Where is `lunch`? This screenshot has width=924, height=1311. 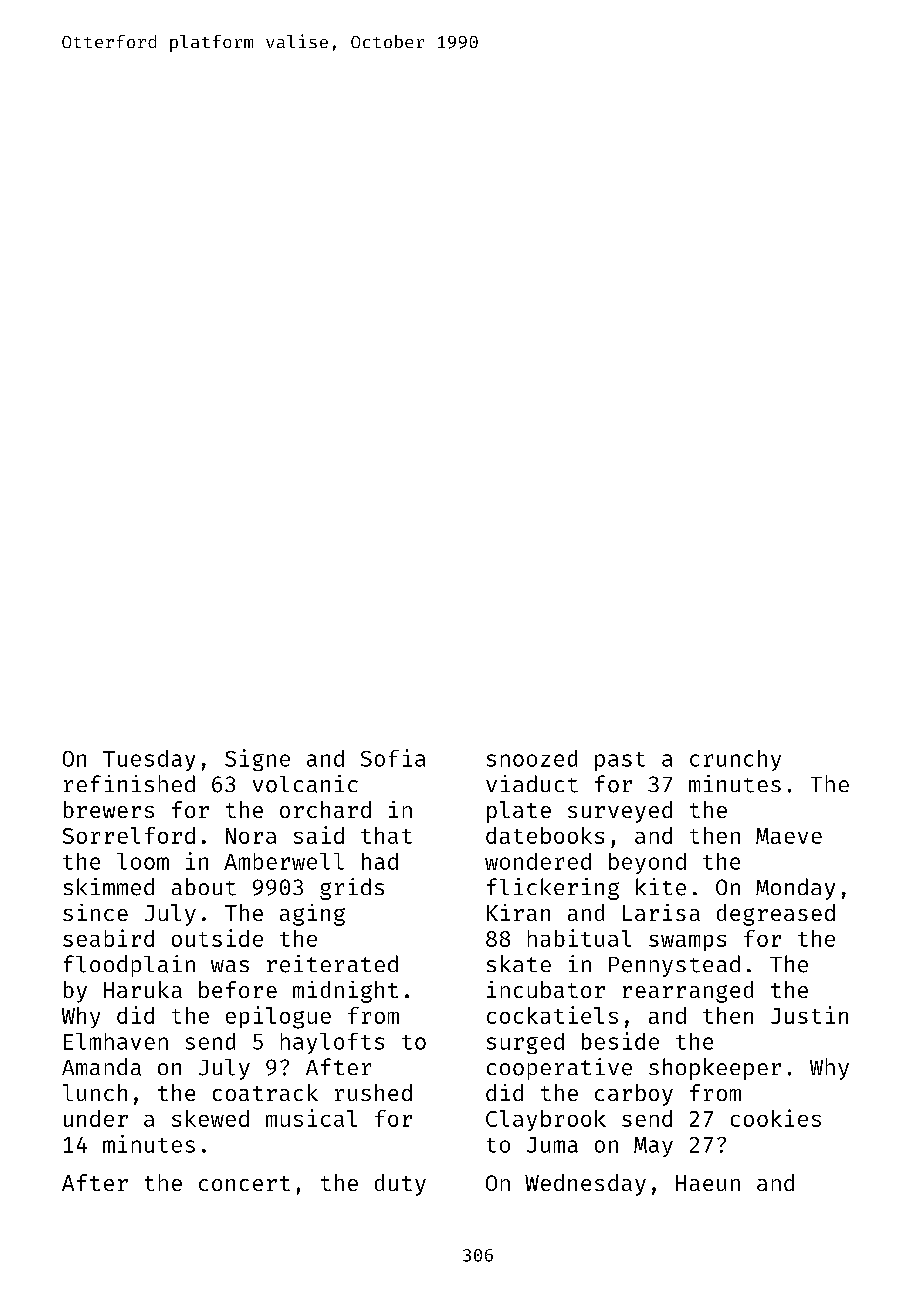 lunch is located at coordinates (95, 1092).
